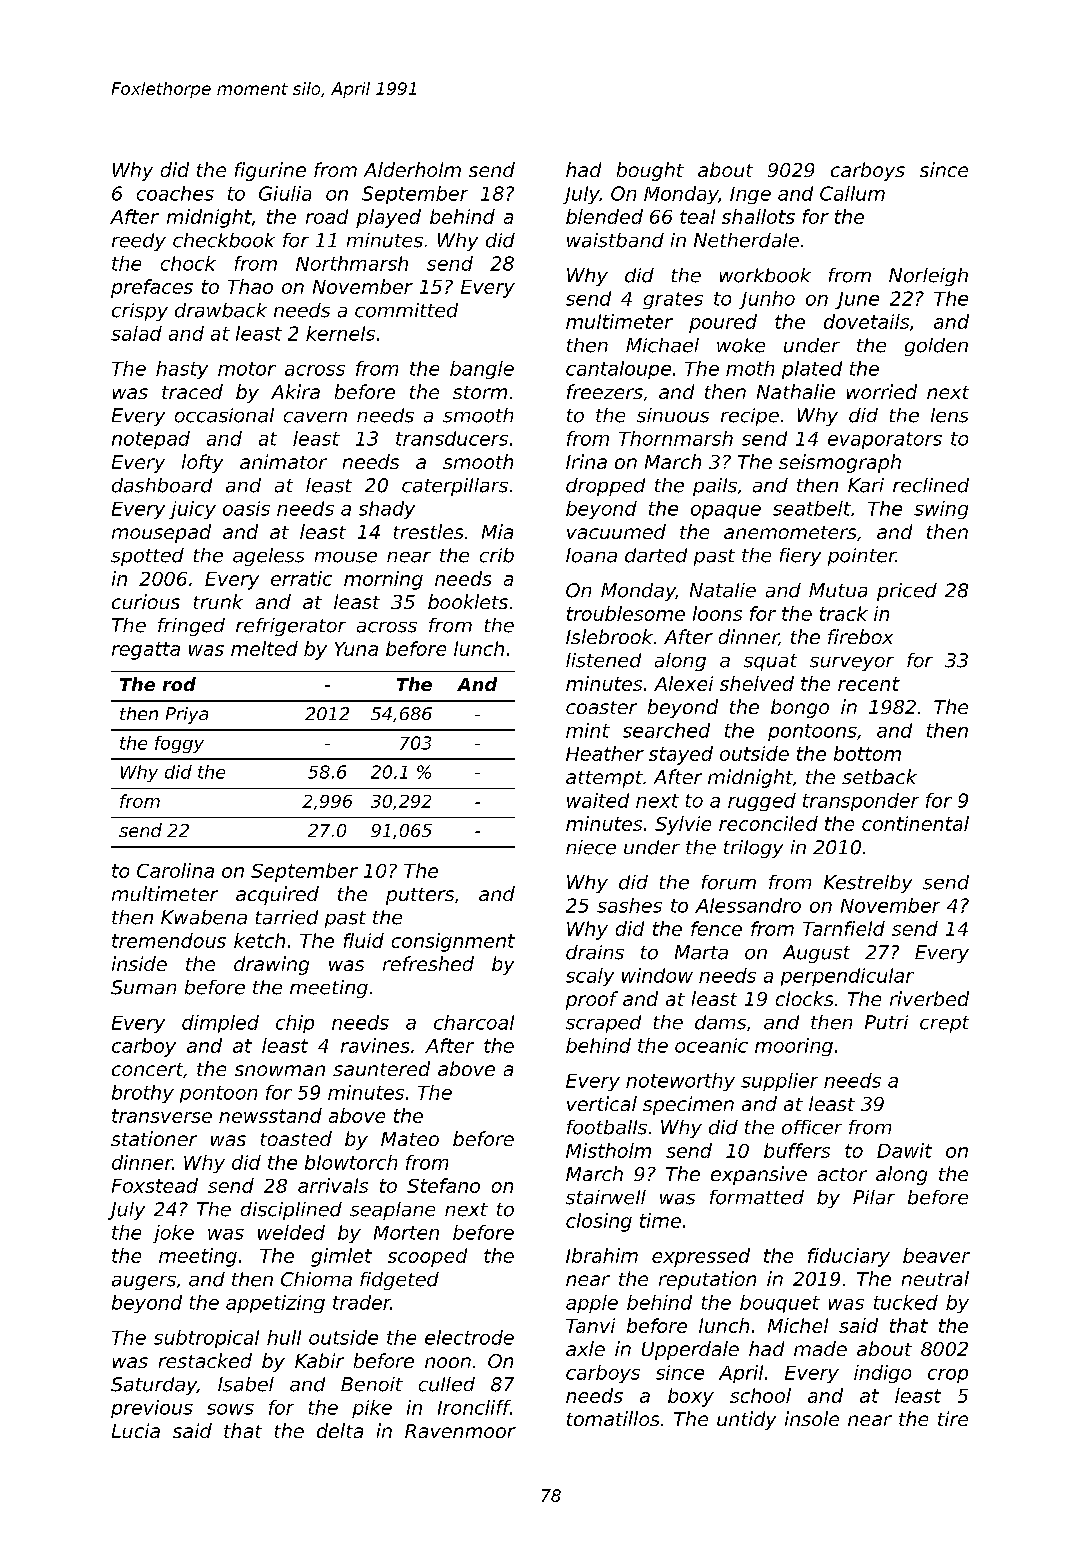 This screenshot has height=1564, width=1080. I want to click on spotted, so click(147, 557).
